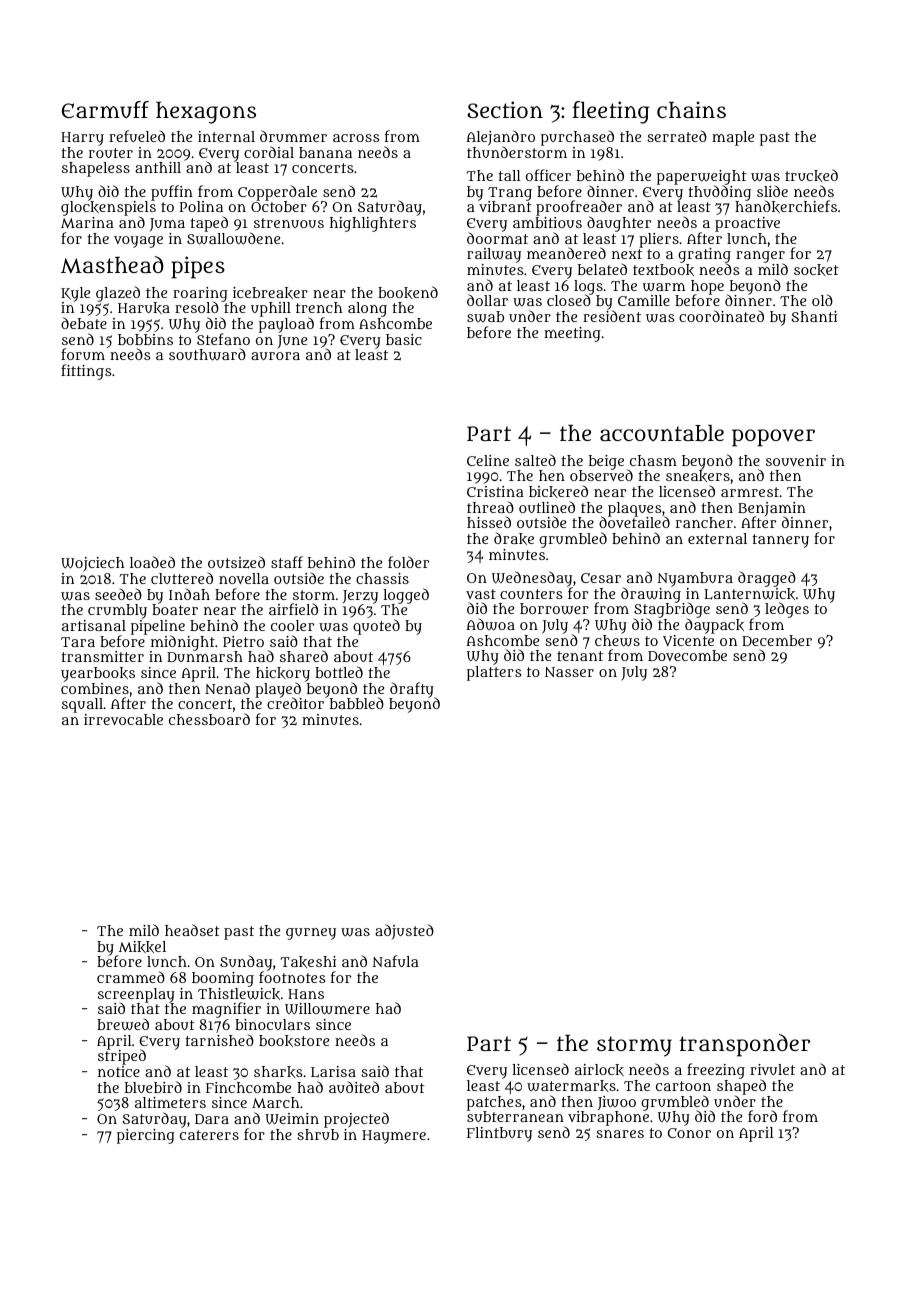 The image size is (908, 1316). I want to click on Nenad, so click(227, 688).
